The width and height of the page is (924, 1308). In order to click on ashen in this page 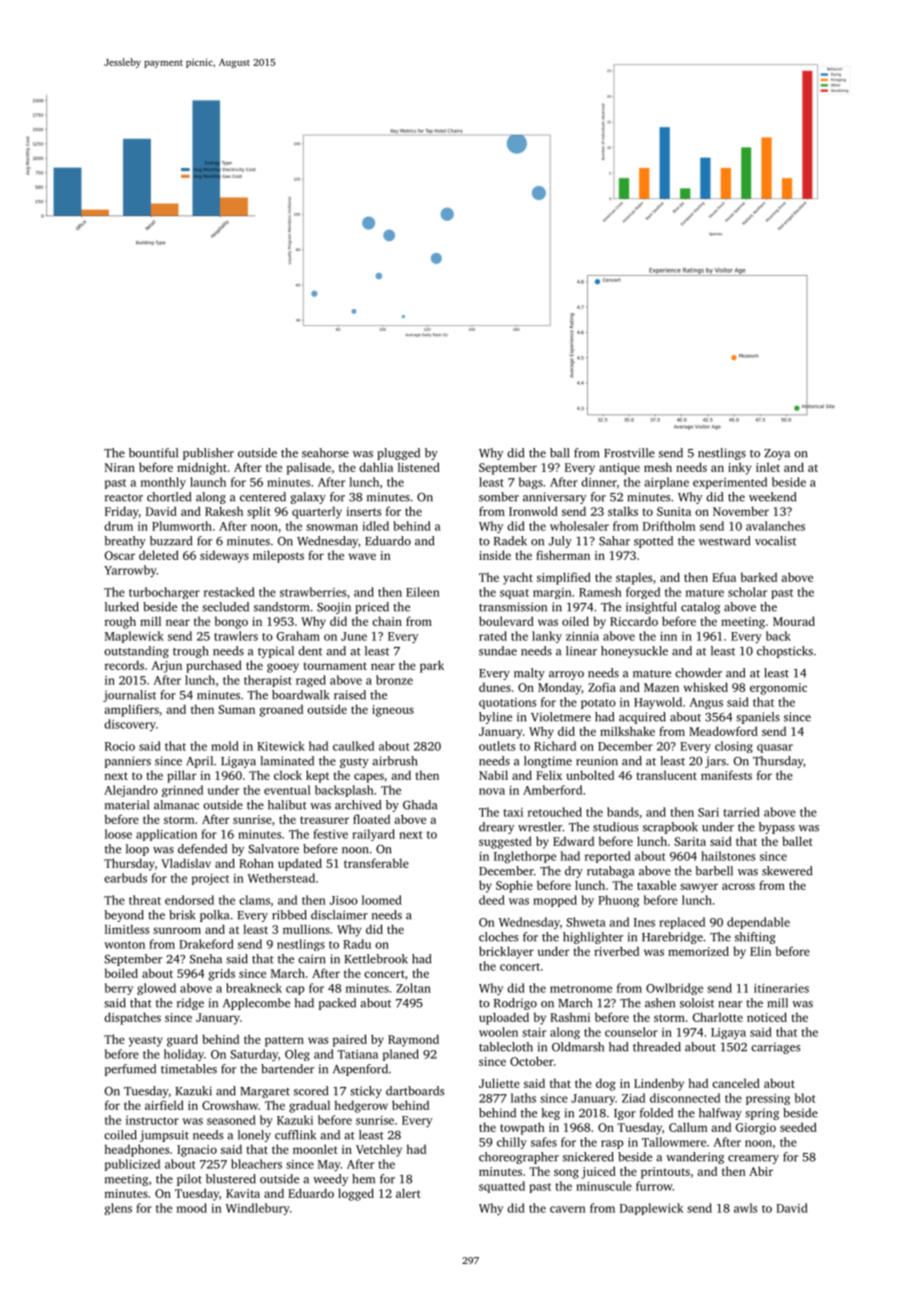, I will do `click(660, 1003)`.
